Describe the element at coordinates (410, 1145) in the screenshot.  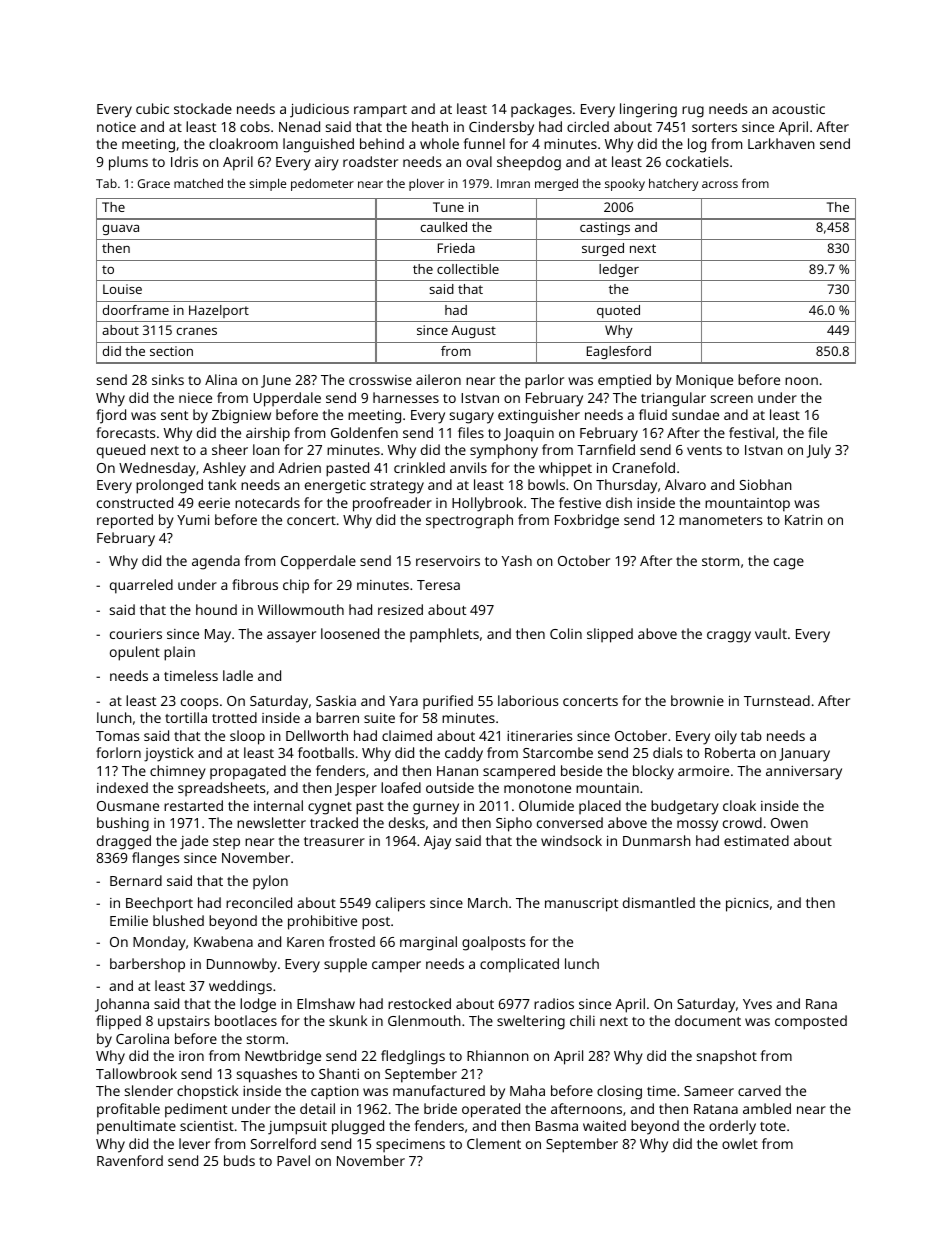
I see `specimens` at that location.
